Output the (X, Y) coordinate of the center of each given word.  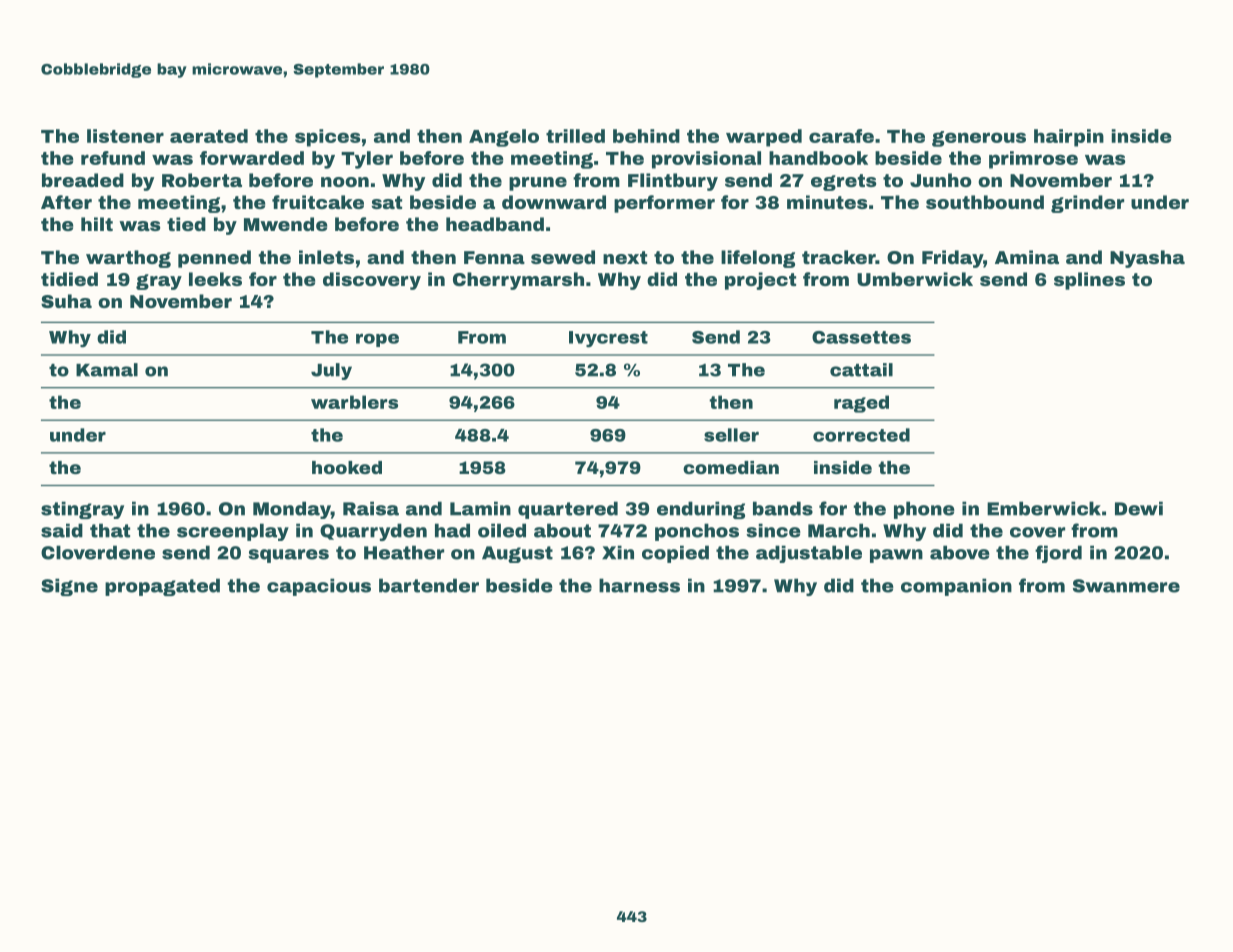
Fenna (494, 257)
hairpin (1069, 138)
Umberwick (915, 279)
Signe (69, 587)
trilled (575, 136)
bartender (429, 585)
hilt (97, 224)
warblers (354, 402)
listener (125, 136)
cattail (861, 370)
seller (731, 435)
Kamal (107, 370)
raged (861, 404)
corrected (861, 435)
